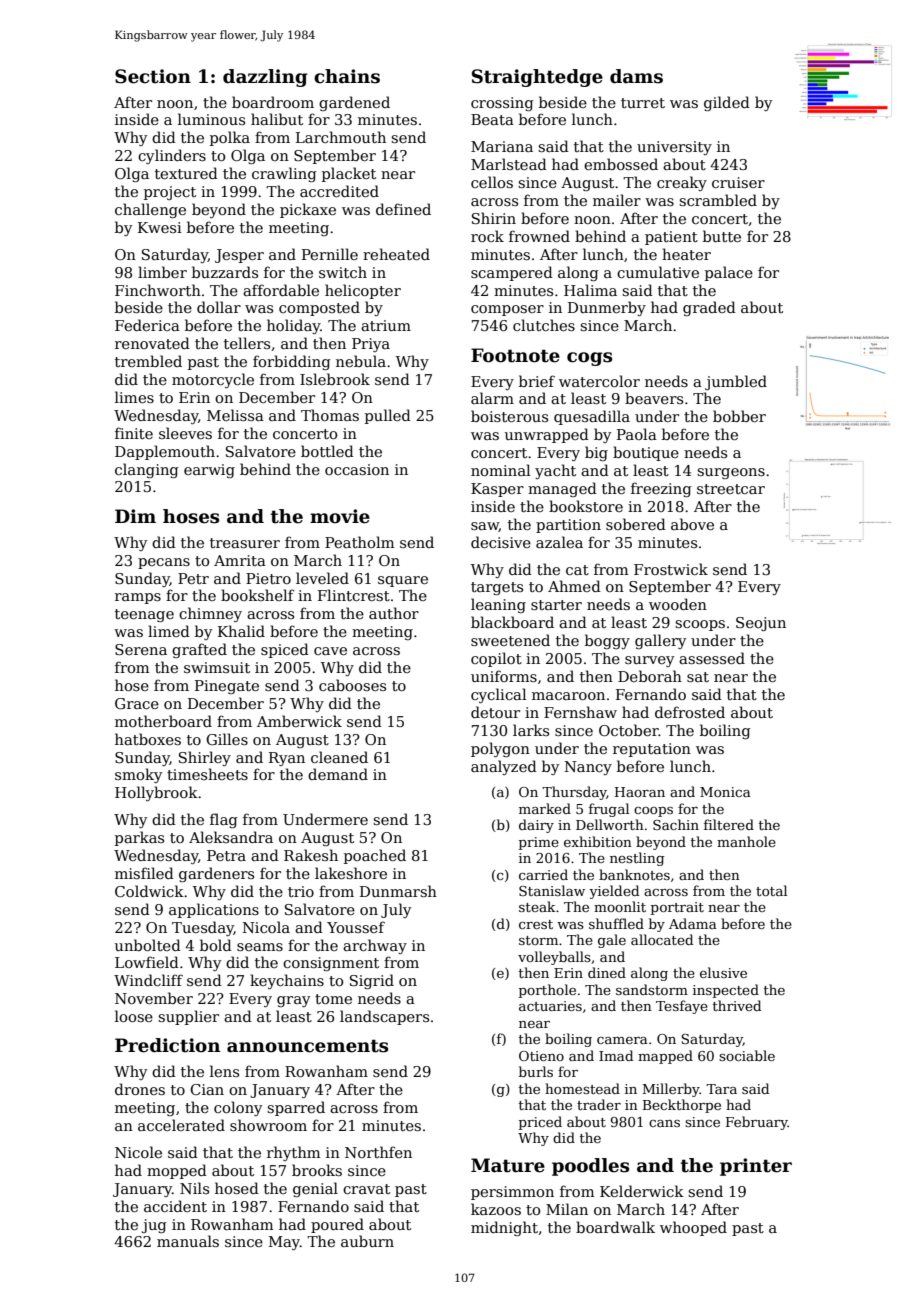 This document has height=1316, width=908. What do you see at coordinates (504, 1228) in the document?
I see `midnight` at bounding box center [504, 1228].
